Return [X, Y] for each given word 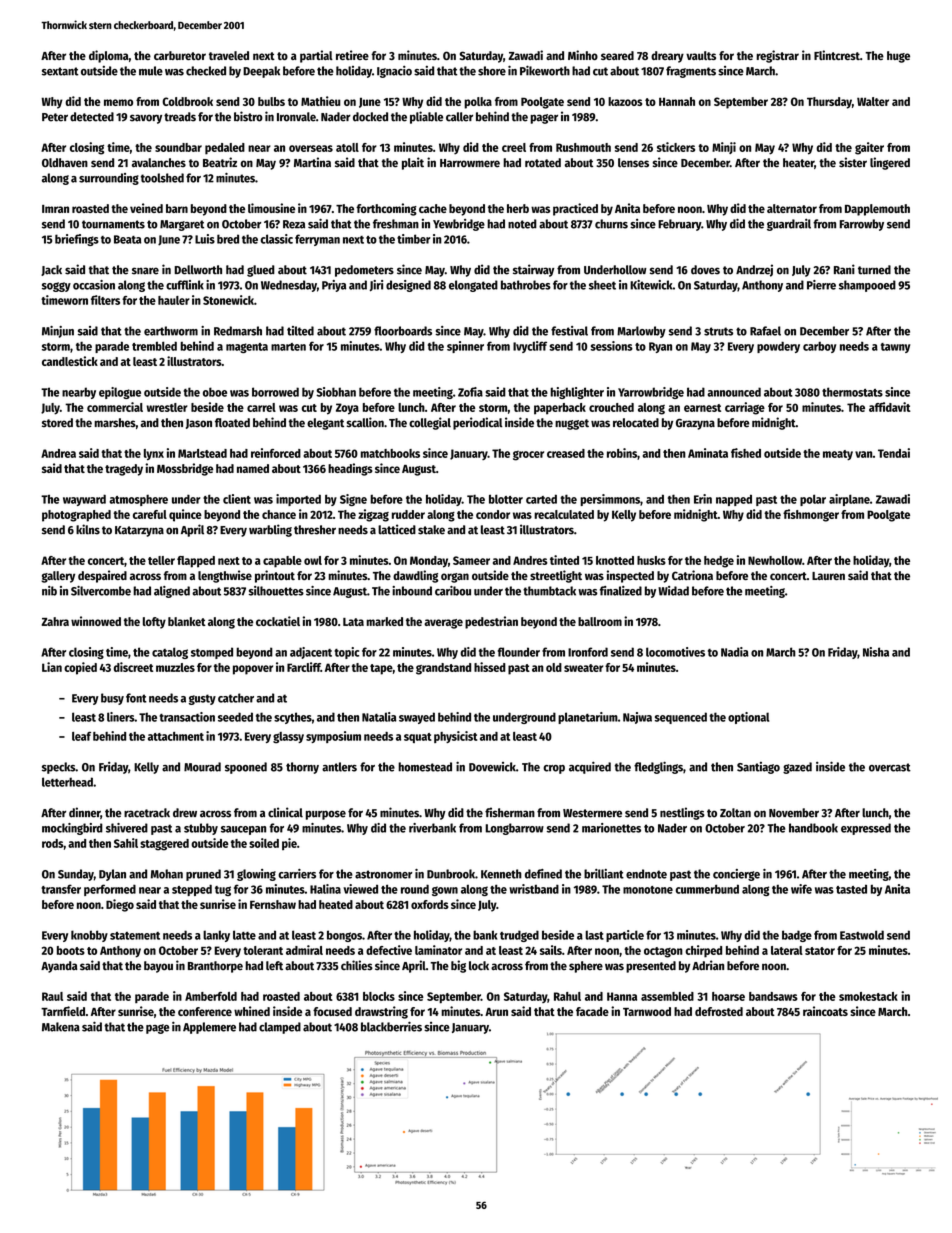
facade [592, 1011]
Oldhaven [65, 163]
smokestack [868, 996]
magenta [247, 348]
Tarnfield [63, 1011]
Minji [724, 148]
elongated [473, 286]
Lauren [828, 576]
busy [112, 699]
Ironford [588, 652]
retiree [352, 55]
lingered [890, 163]
